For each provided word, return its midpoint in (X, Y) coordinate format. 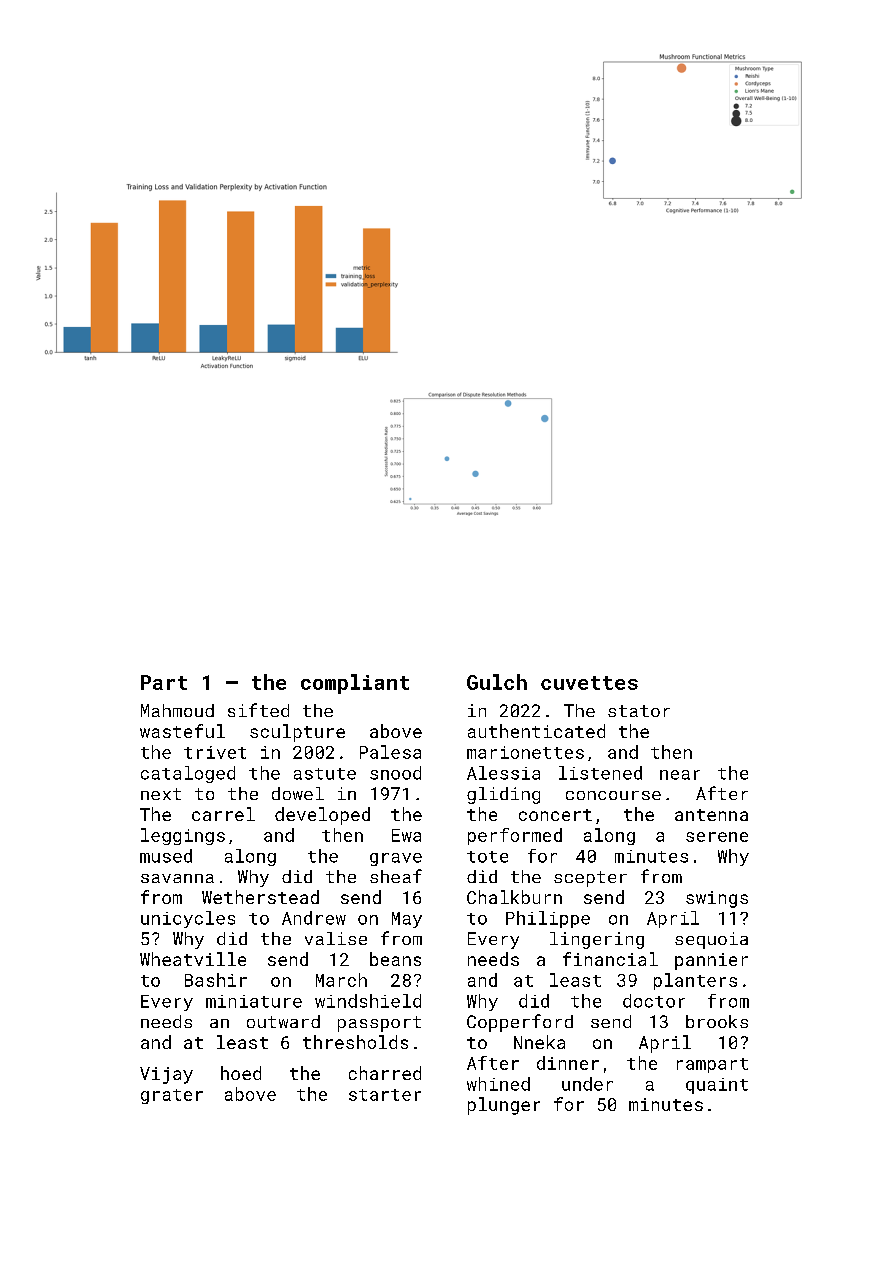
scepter (590, 879)
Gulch (497, 682)
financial (610, 959)
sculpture (297, 733)
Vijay (166, 1075)
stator (639, 711)
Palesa (390, 752)
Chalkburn (514, 897)
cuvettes (589, 683)
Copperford (520, 1023)
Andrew (314, 918)
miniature (254, 1001)
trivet (215, 752)
